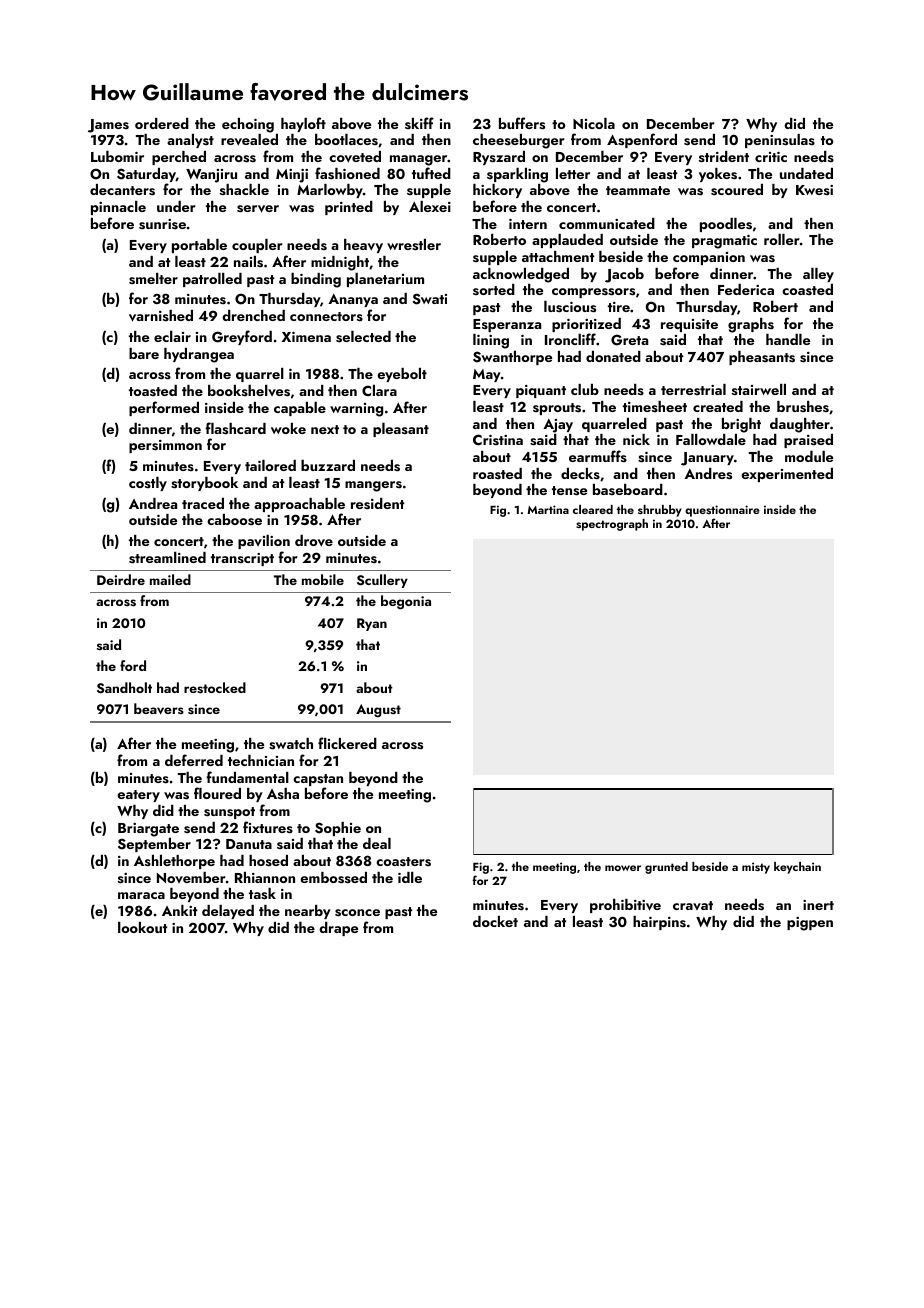  What do you see at coordinates (378, 710) in the document?
I see `August` at bounding box center [378, 710].
